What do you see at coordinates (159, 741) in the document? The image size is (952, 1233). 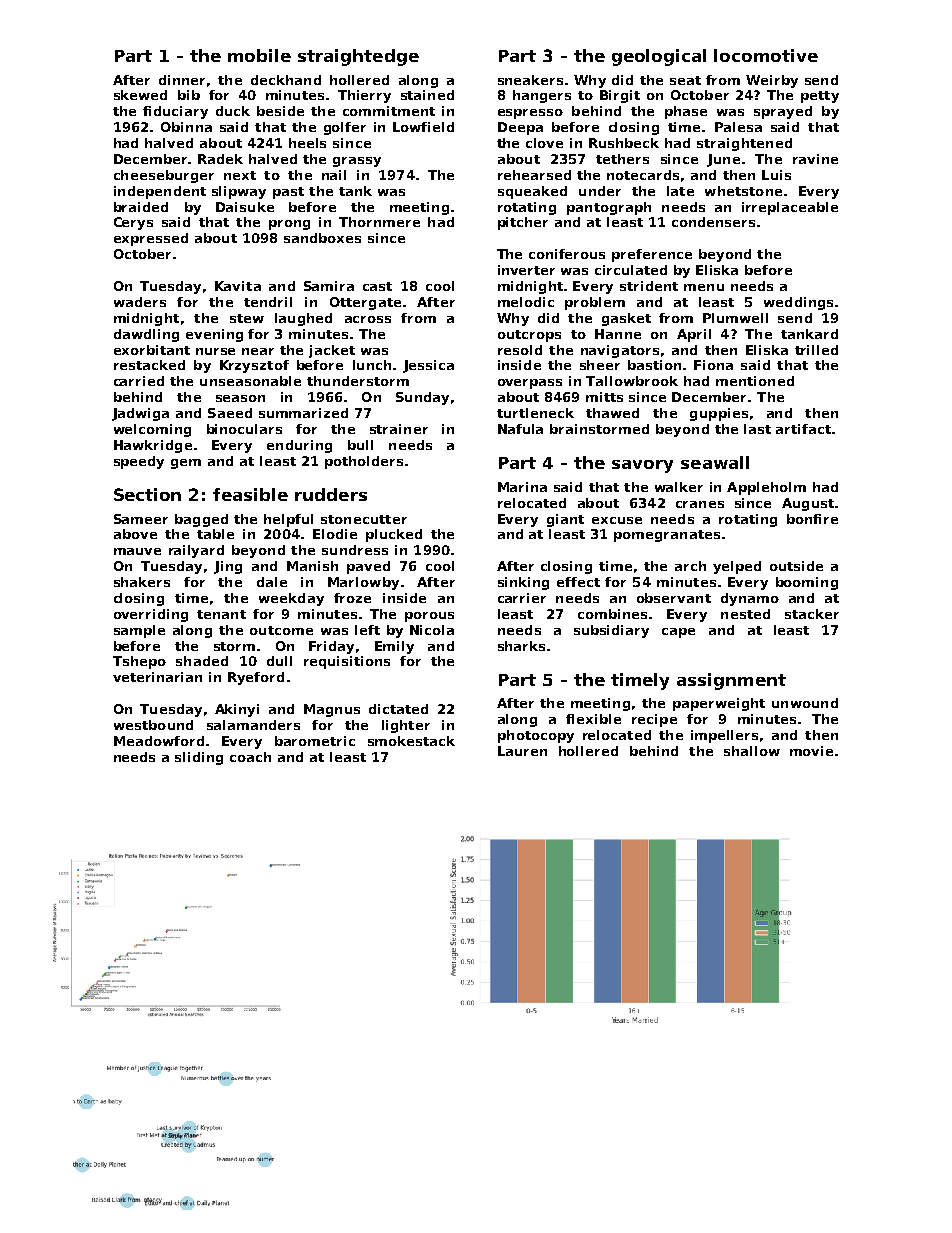 I see `Meadowford` at bounding box center [159, 741].
